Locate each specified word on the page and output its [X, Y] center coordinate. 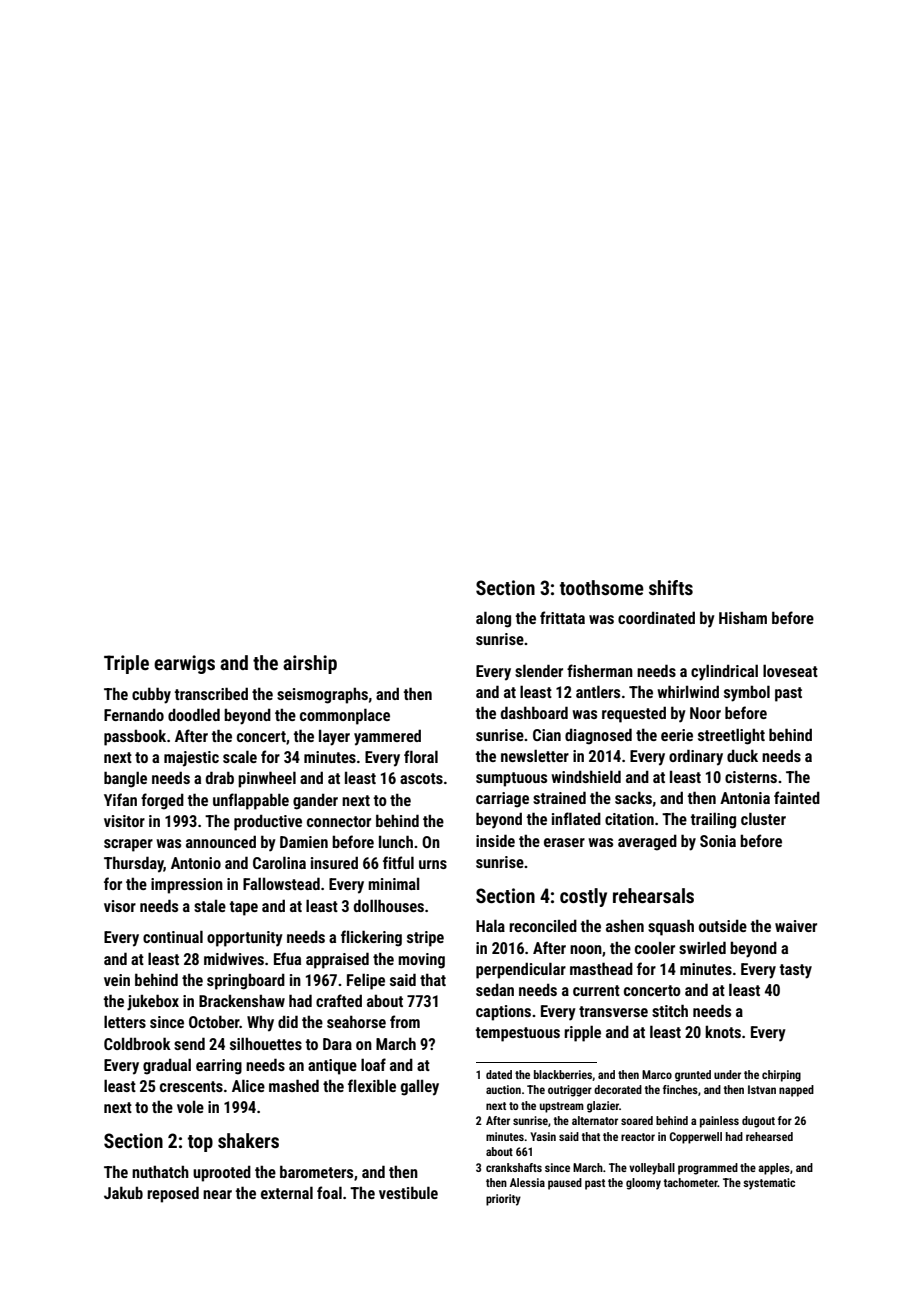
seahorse [356, 1021]
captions [503, 1013]
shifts [671, 587]
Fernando [134, 714]
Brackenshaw [242, 1000]
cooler [655, 947]
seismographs [322, 695]
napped [796, 1091]
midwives [234, 958]
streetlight [731, 736]
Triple [126, 664]
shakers [248, 1140]
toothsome [602, 587]
